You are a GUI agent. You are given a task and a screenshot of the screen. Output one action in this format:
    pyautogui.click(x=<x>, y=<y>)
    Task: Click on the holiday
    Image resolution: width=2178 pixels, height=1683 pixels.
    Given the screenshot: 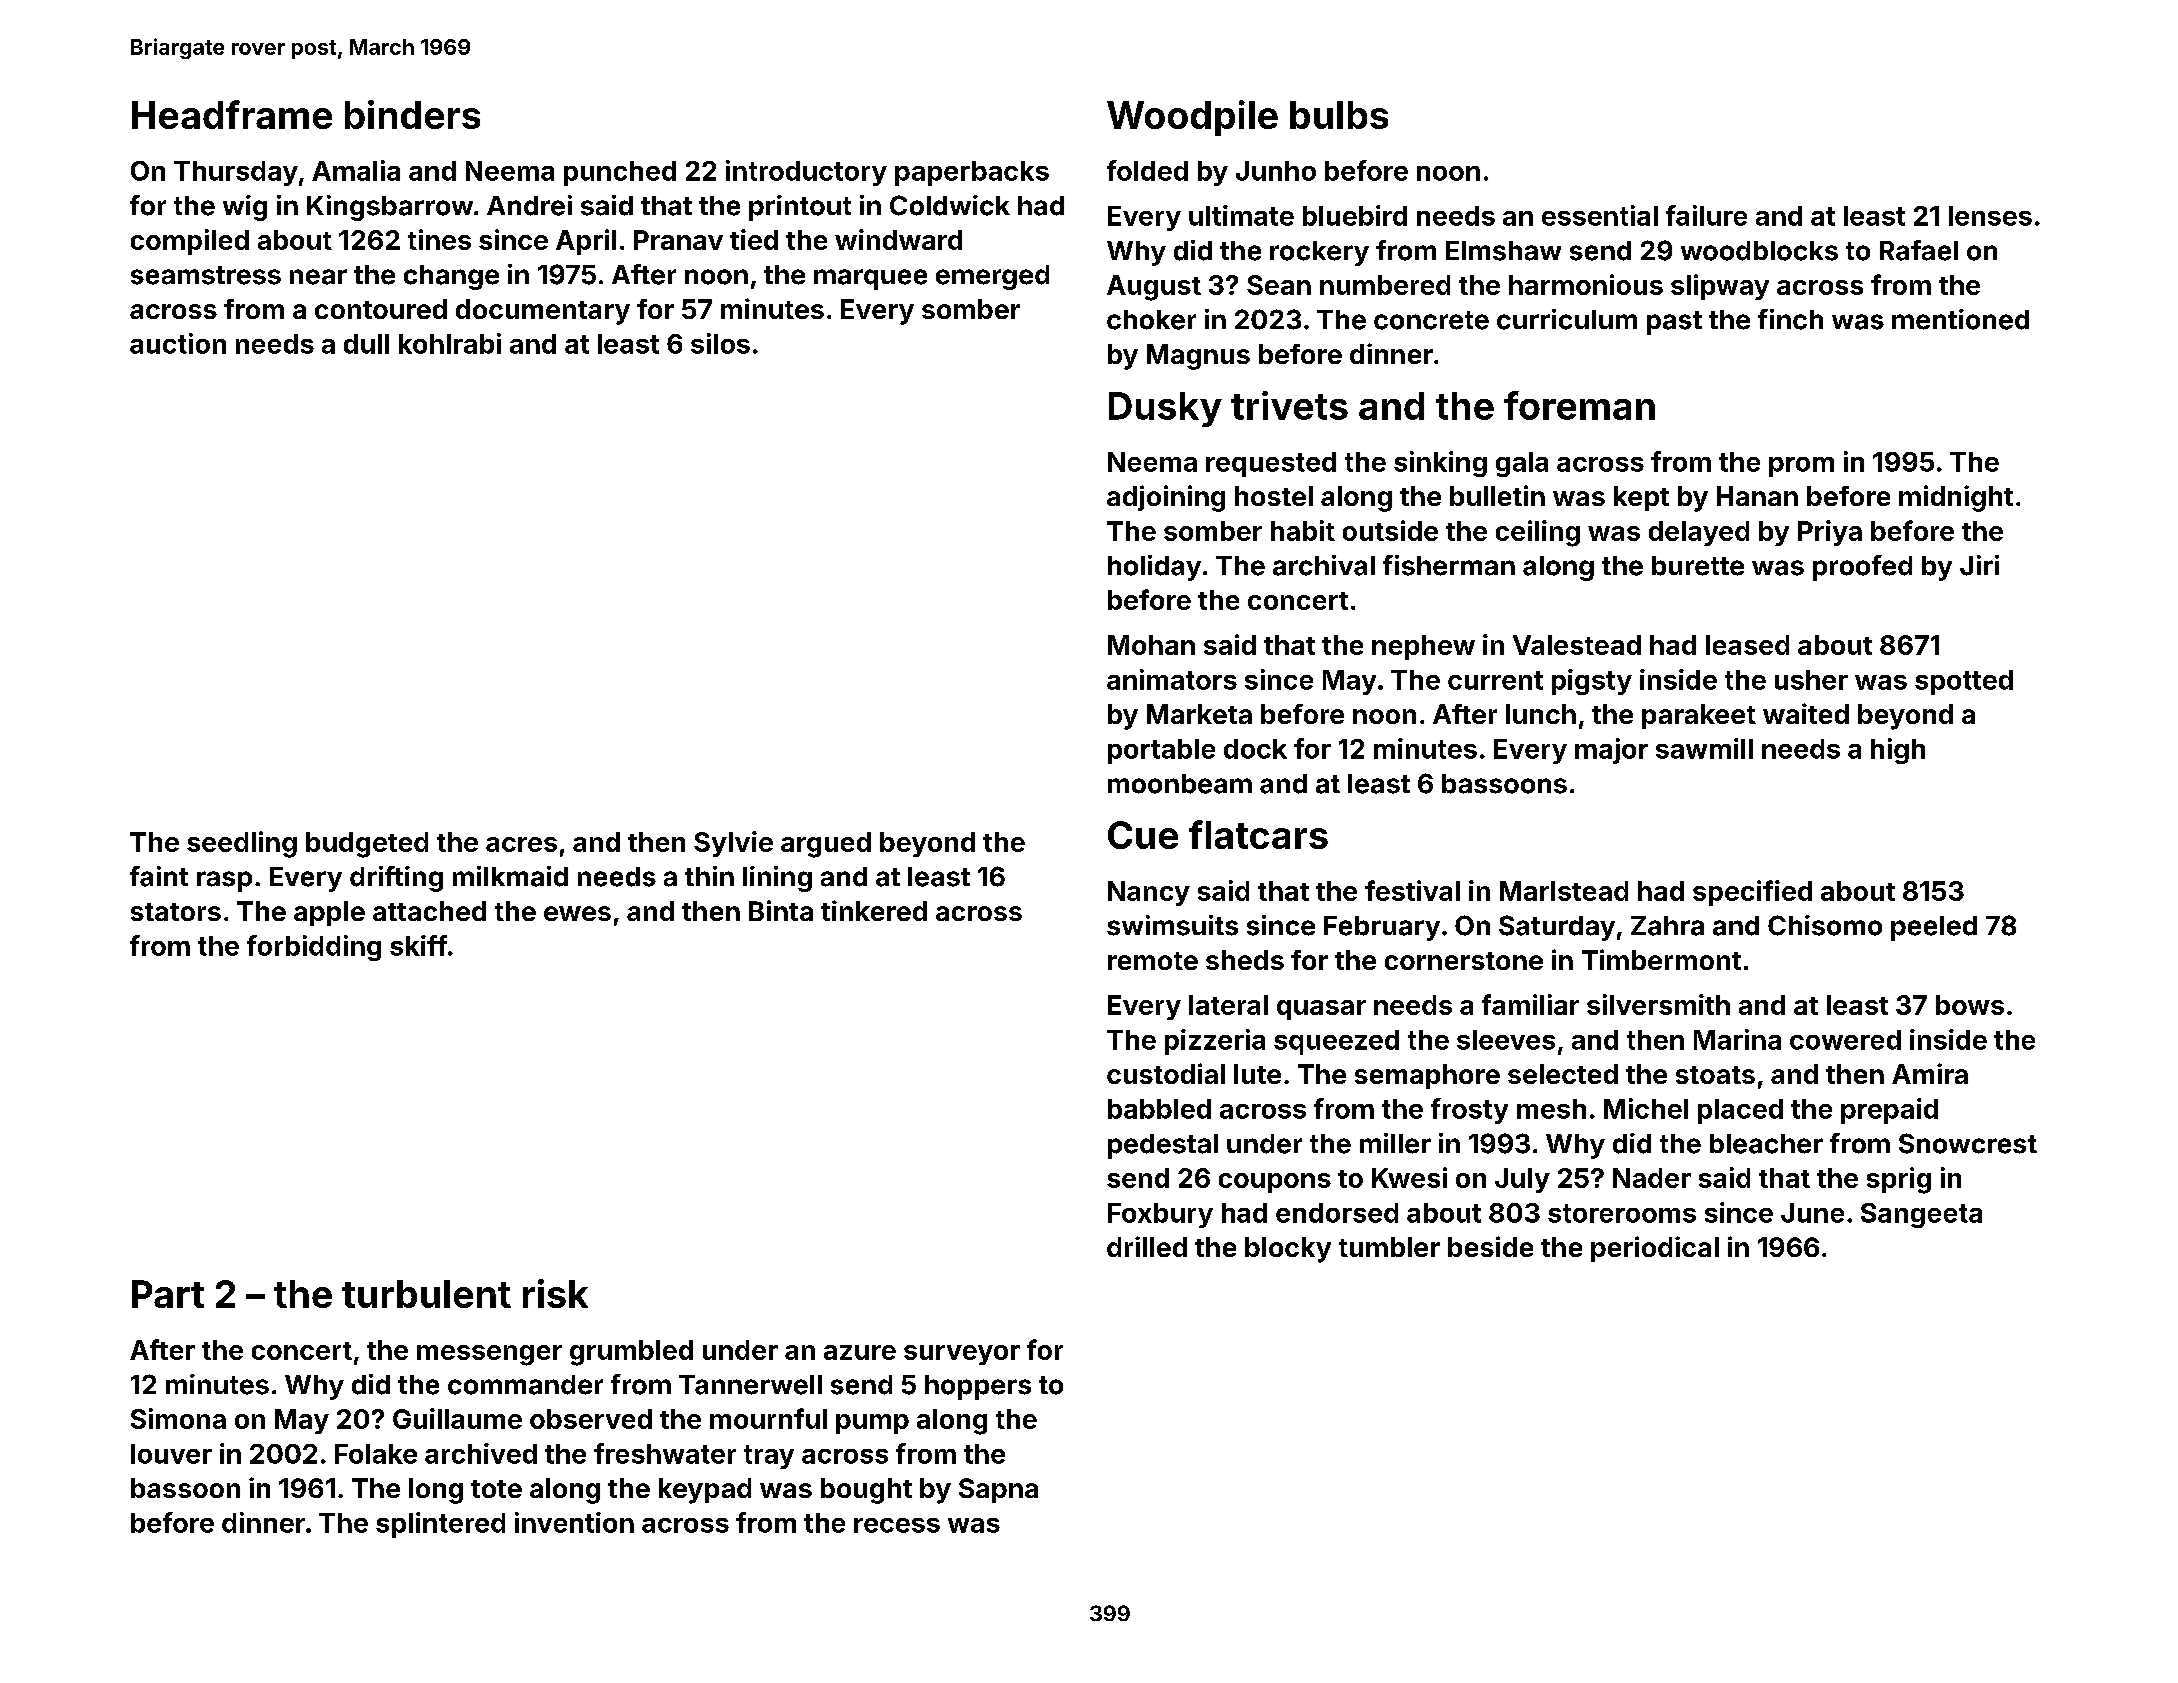 What is the action you would take?
    pyautogui.click(x=1154, y=568)
